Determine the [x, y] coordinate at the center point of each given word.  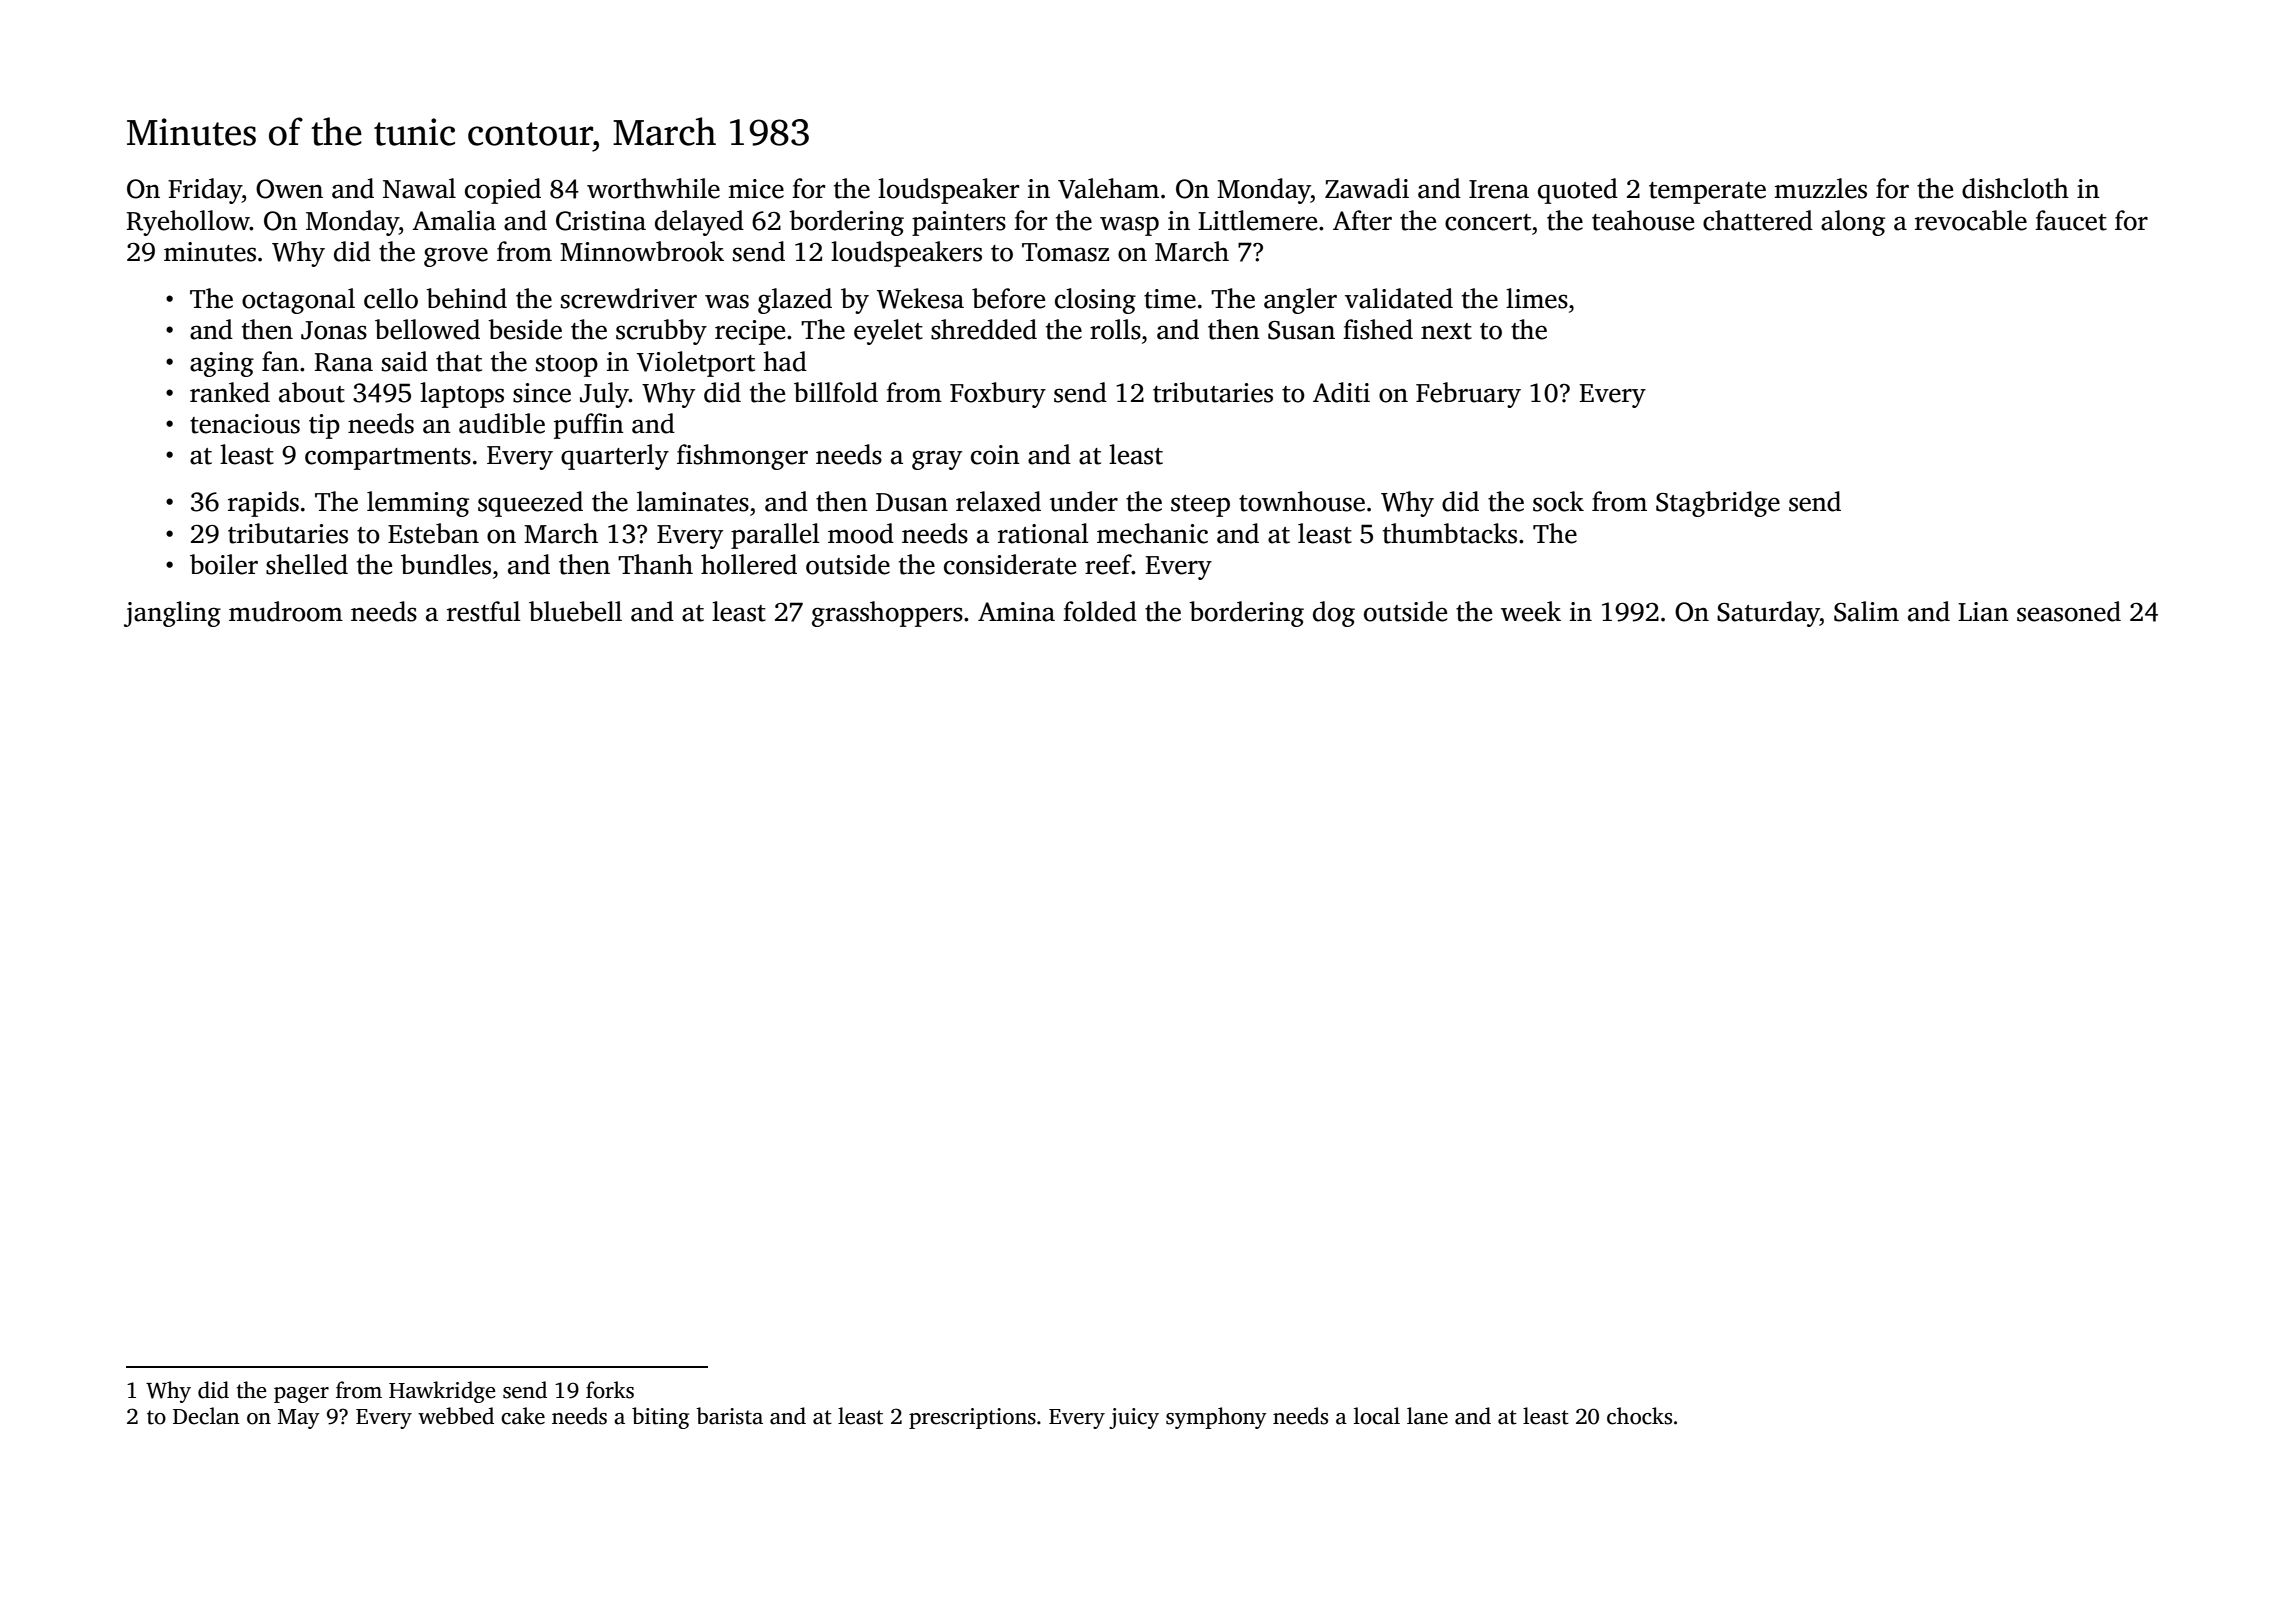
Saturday [1768, 614]
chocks [1639, 1416]
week [1531, 611]
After [1362, 220]
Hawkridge [442, 1392]
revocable [1971, 220]
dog [1334, 614]
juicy [1134, 1418]
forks [610, 1390]
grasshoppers [887, 614]
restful [484, 611]
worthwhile [653, 188]
